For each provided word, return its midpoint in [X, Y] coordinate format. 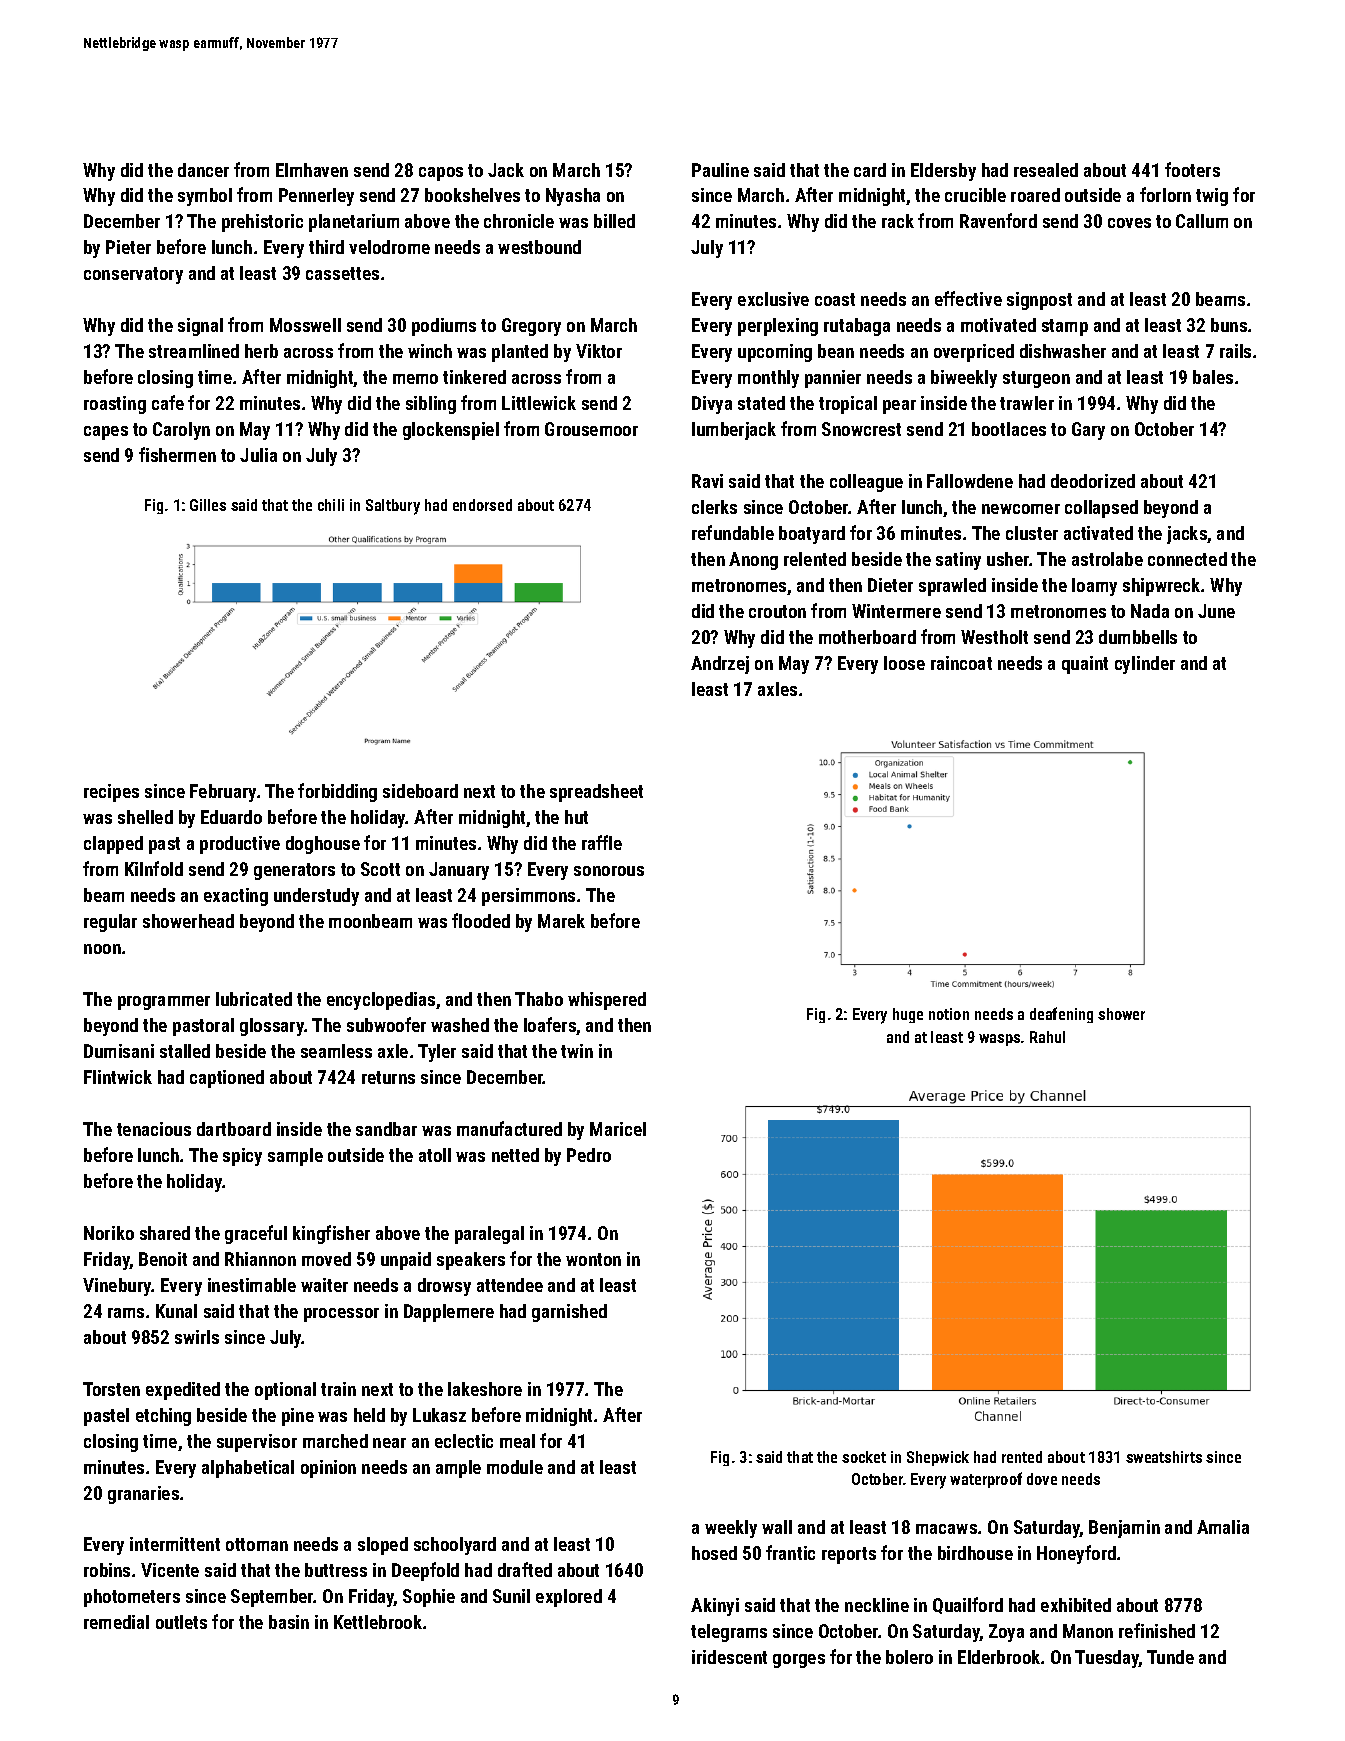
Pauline [720, 170]
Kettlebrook [378, 1622]
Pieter [128, 247]
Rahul [1047, 1037]
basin [289, 1622]
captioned [227, 1079]
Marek [561, 921]
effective [968, 298]
